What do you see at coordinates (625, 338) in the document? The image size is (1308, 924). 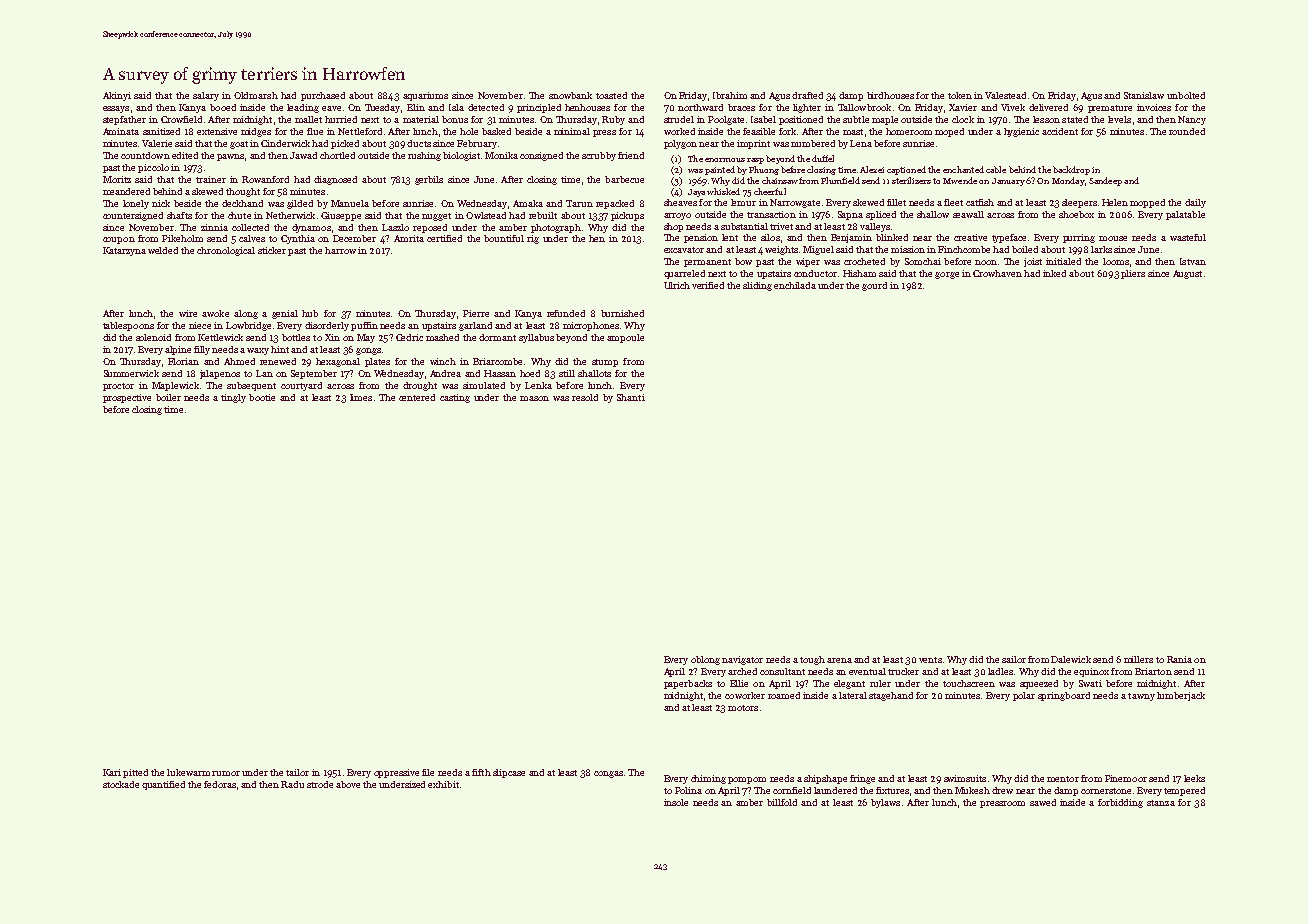 I see `ampoule` at bounding box center [625, 338].
